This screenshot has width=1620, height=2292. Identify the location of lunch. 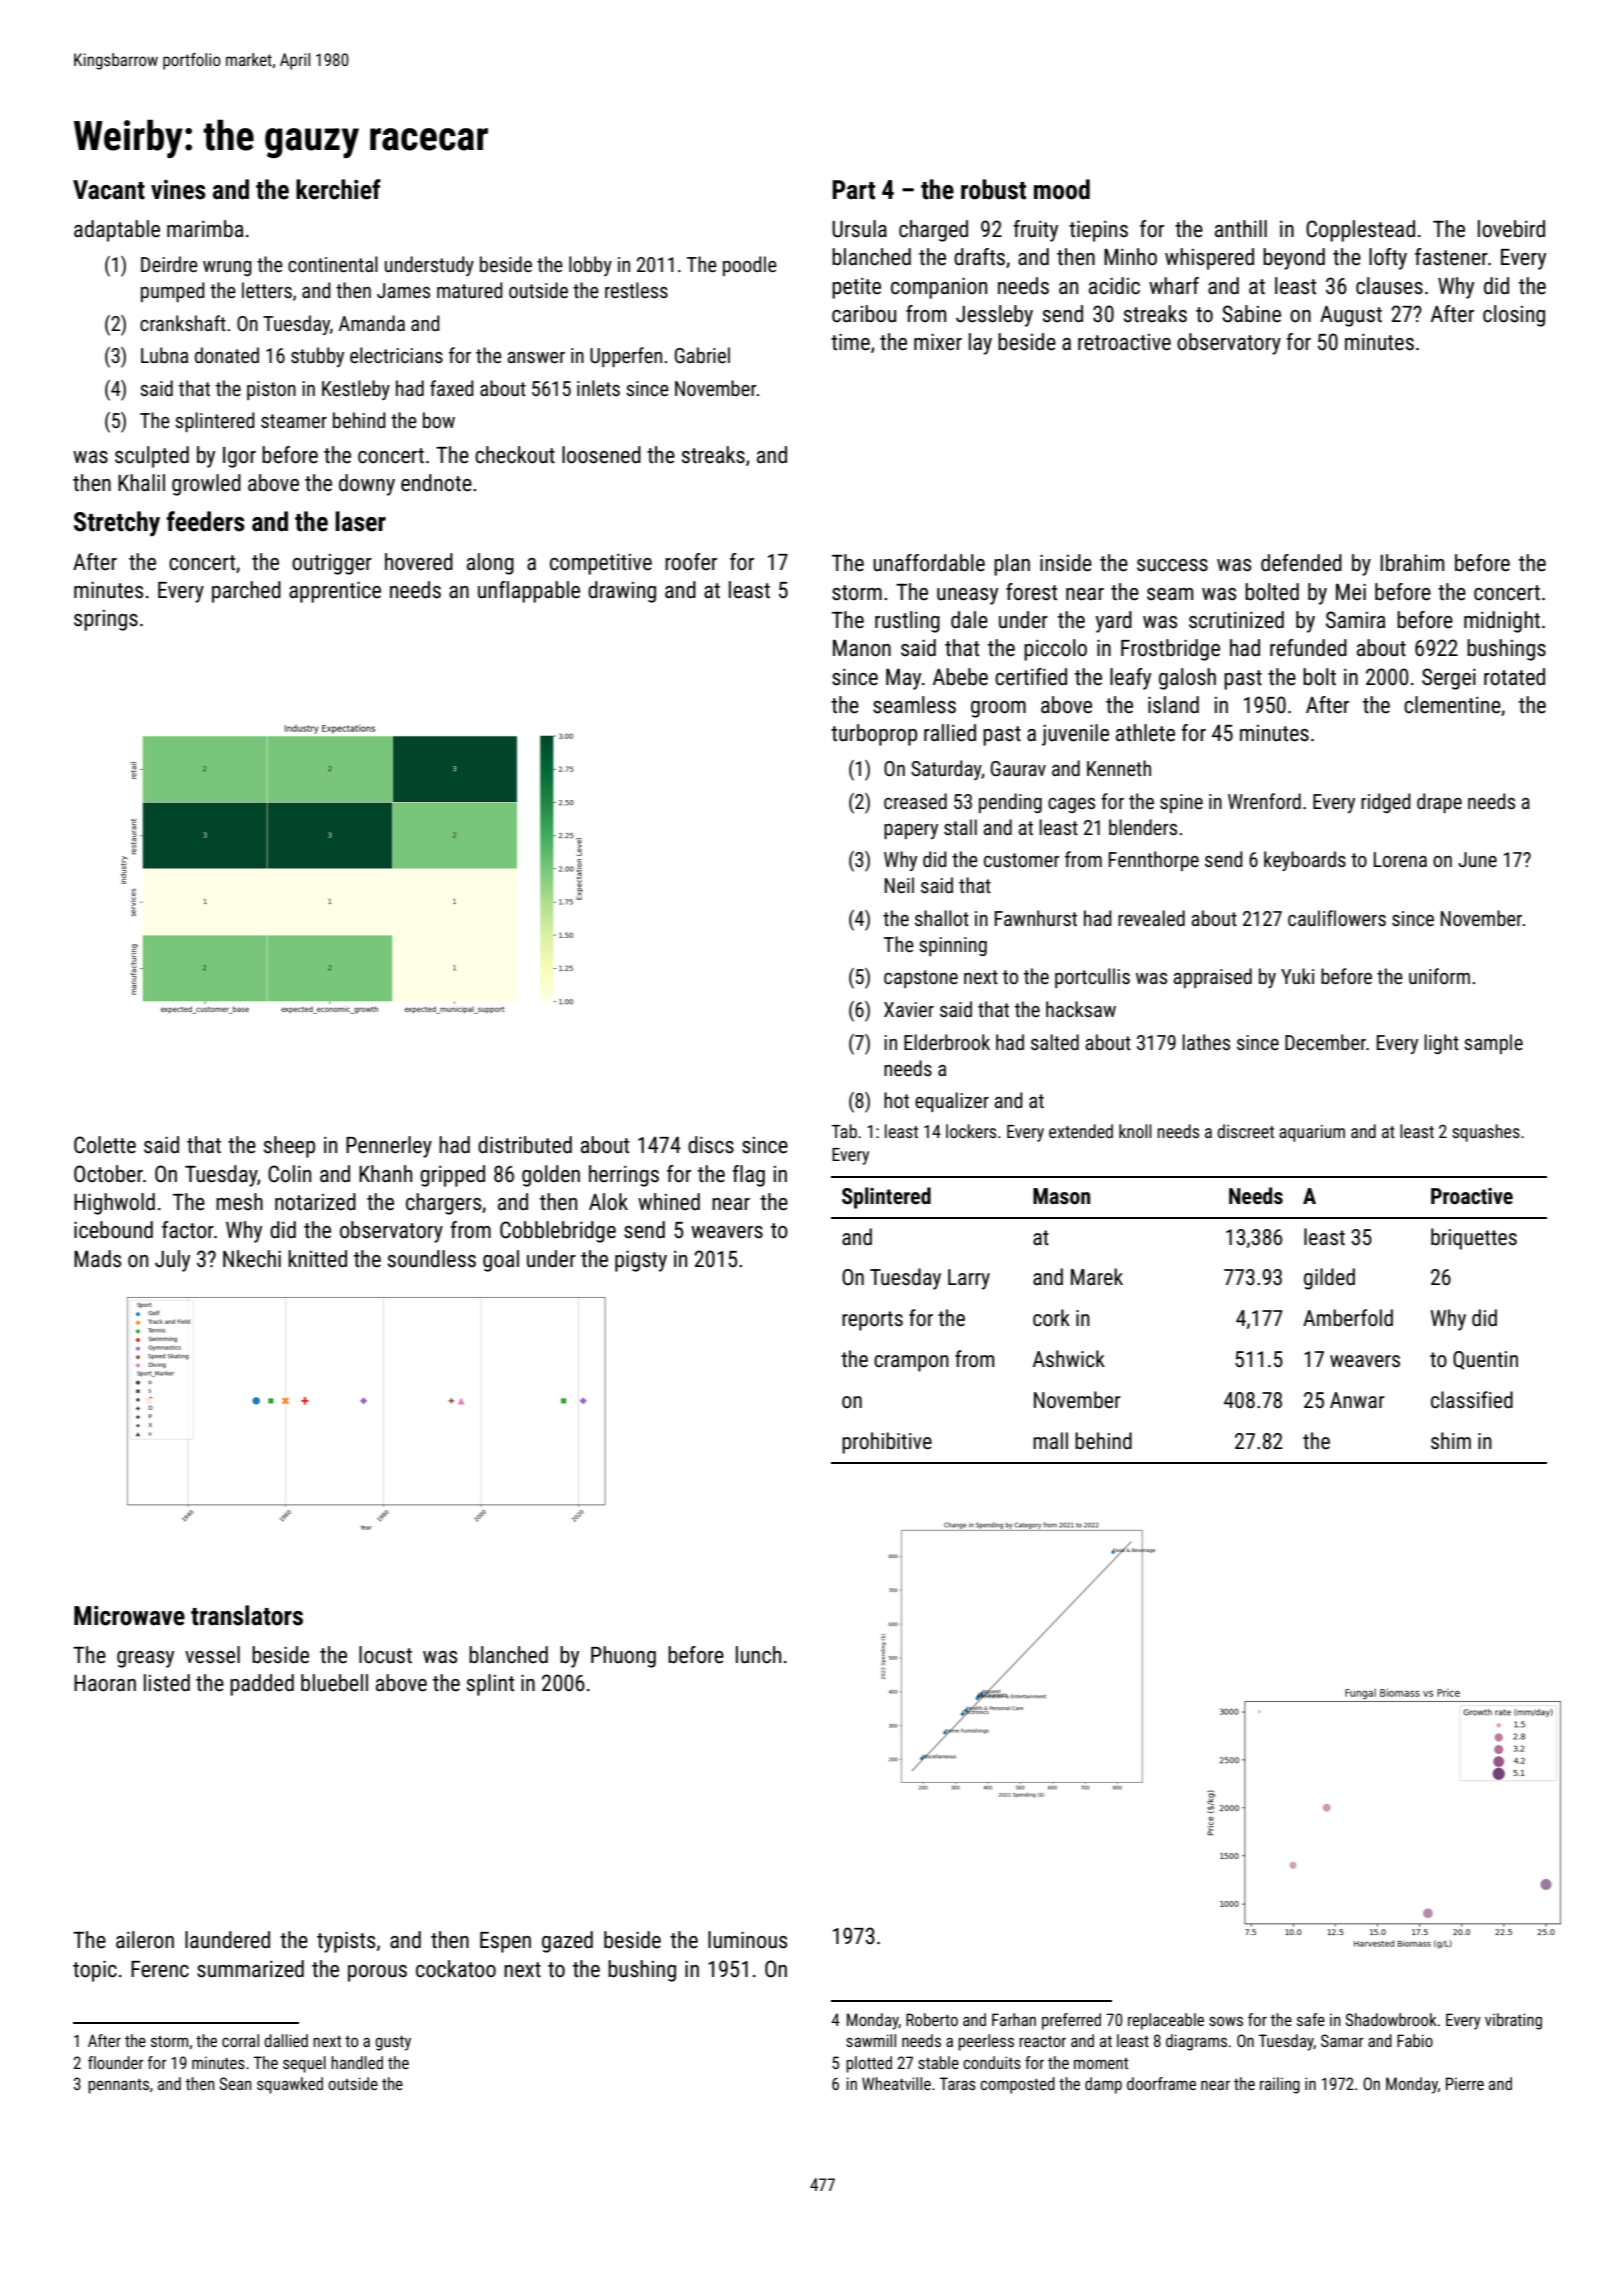
(758, 1655).
